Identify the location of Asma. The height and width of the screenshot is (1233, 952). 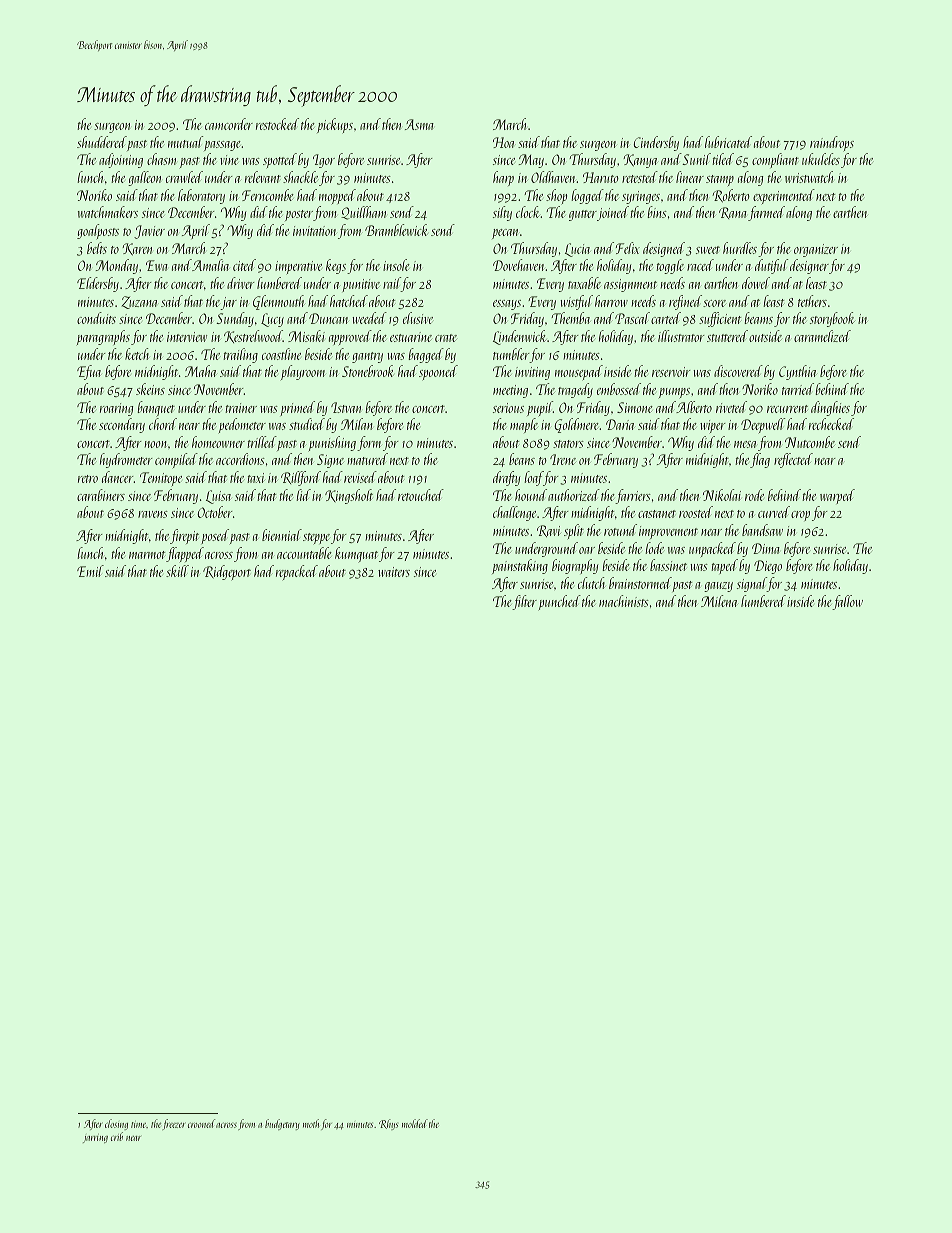
(419, 124).
